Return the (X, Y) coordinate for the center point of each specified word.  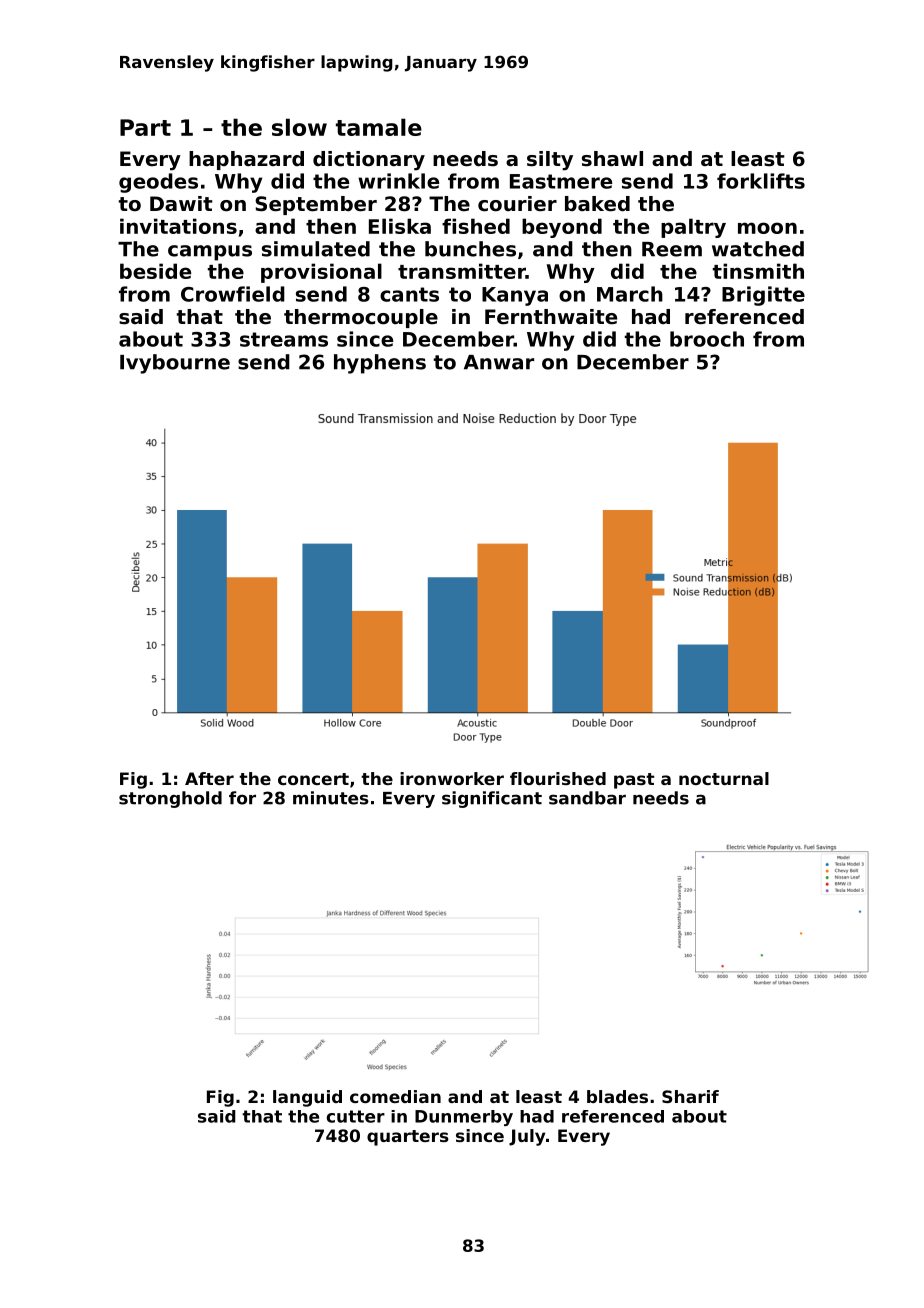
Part (145, 127)
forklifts (761, 181)
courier (517, 204)
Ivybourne (175, 364)
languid (307, 1098)
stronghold (170, 799)
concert (313, 779)
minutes (331, 798)
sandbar (587, 798)
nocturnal (724, 778)
